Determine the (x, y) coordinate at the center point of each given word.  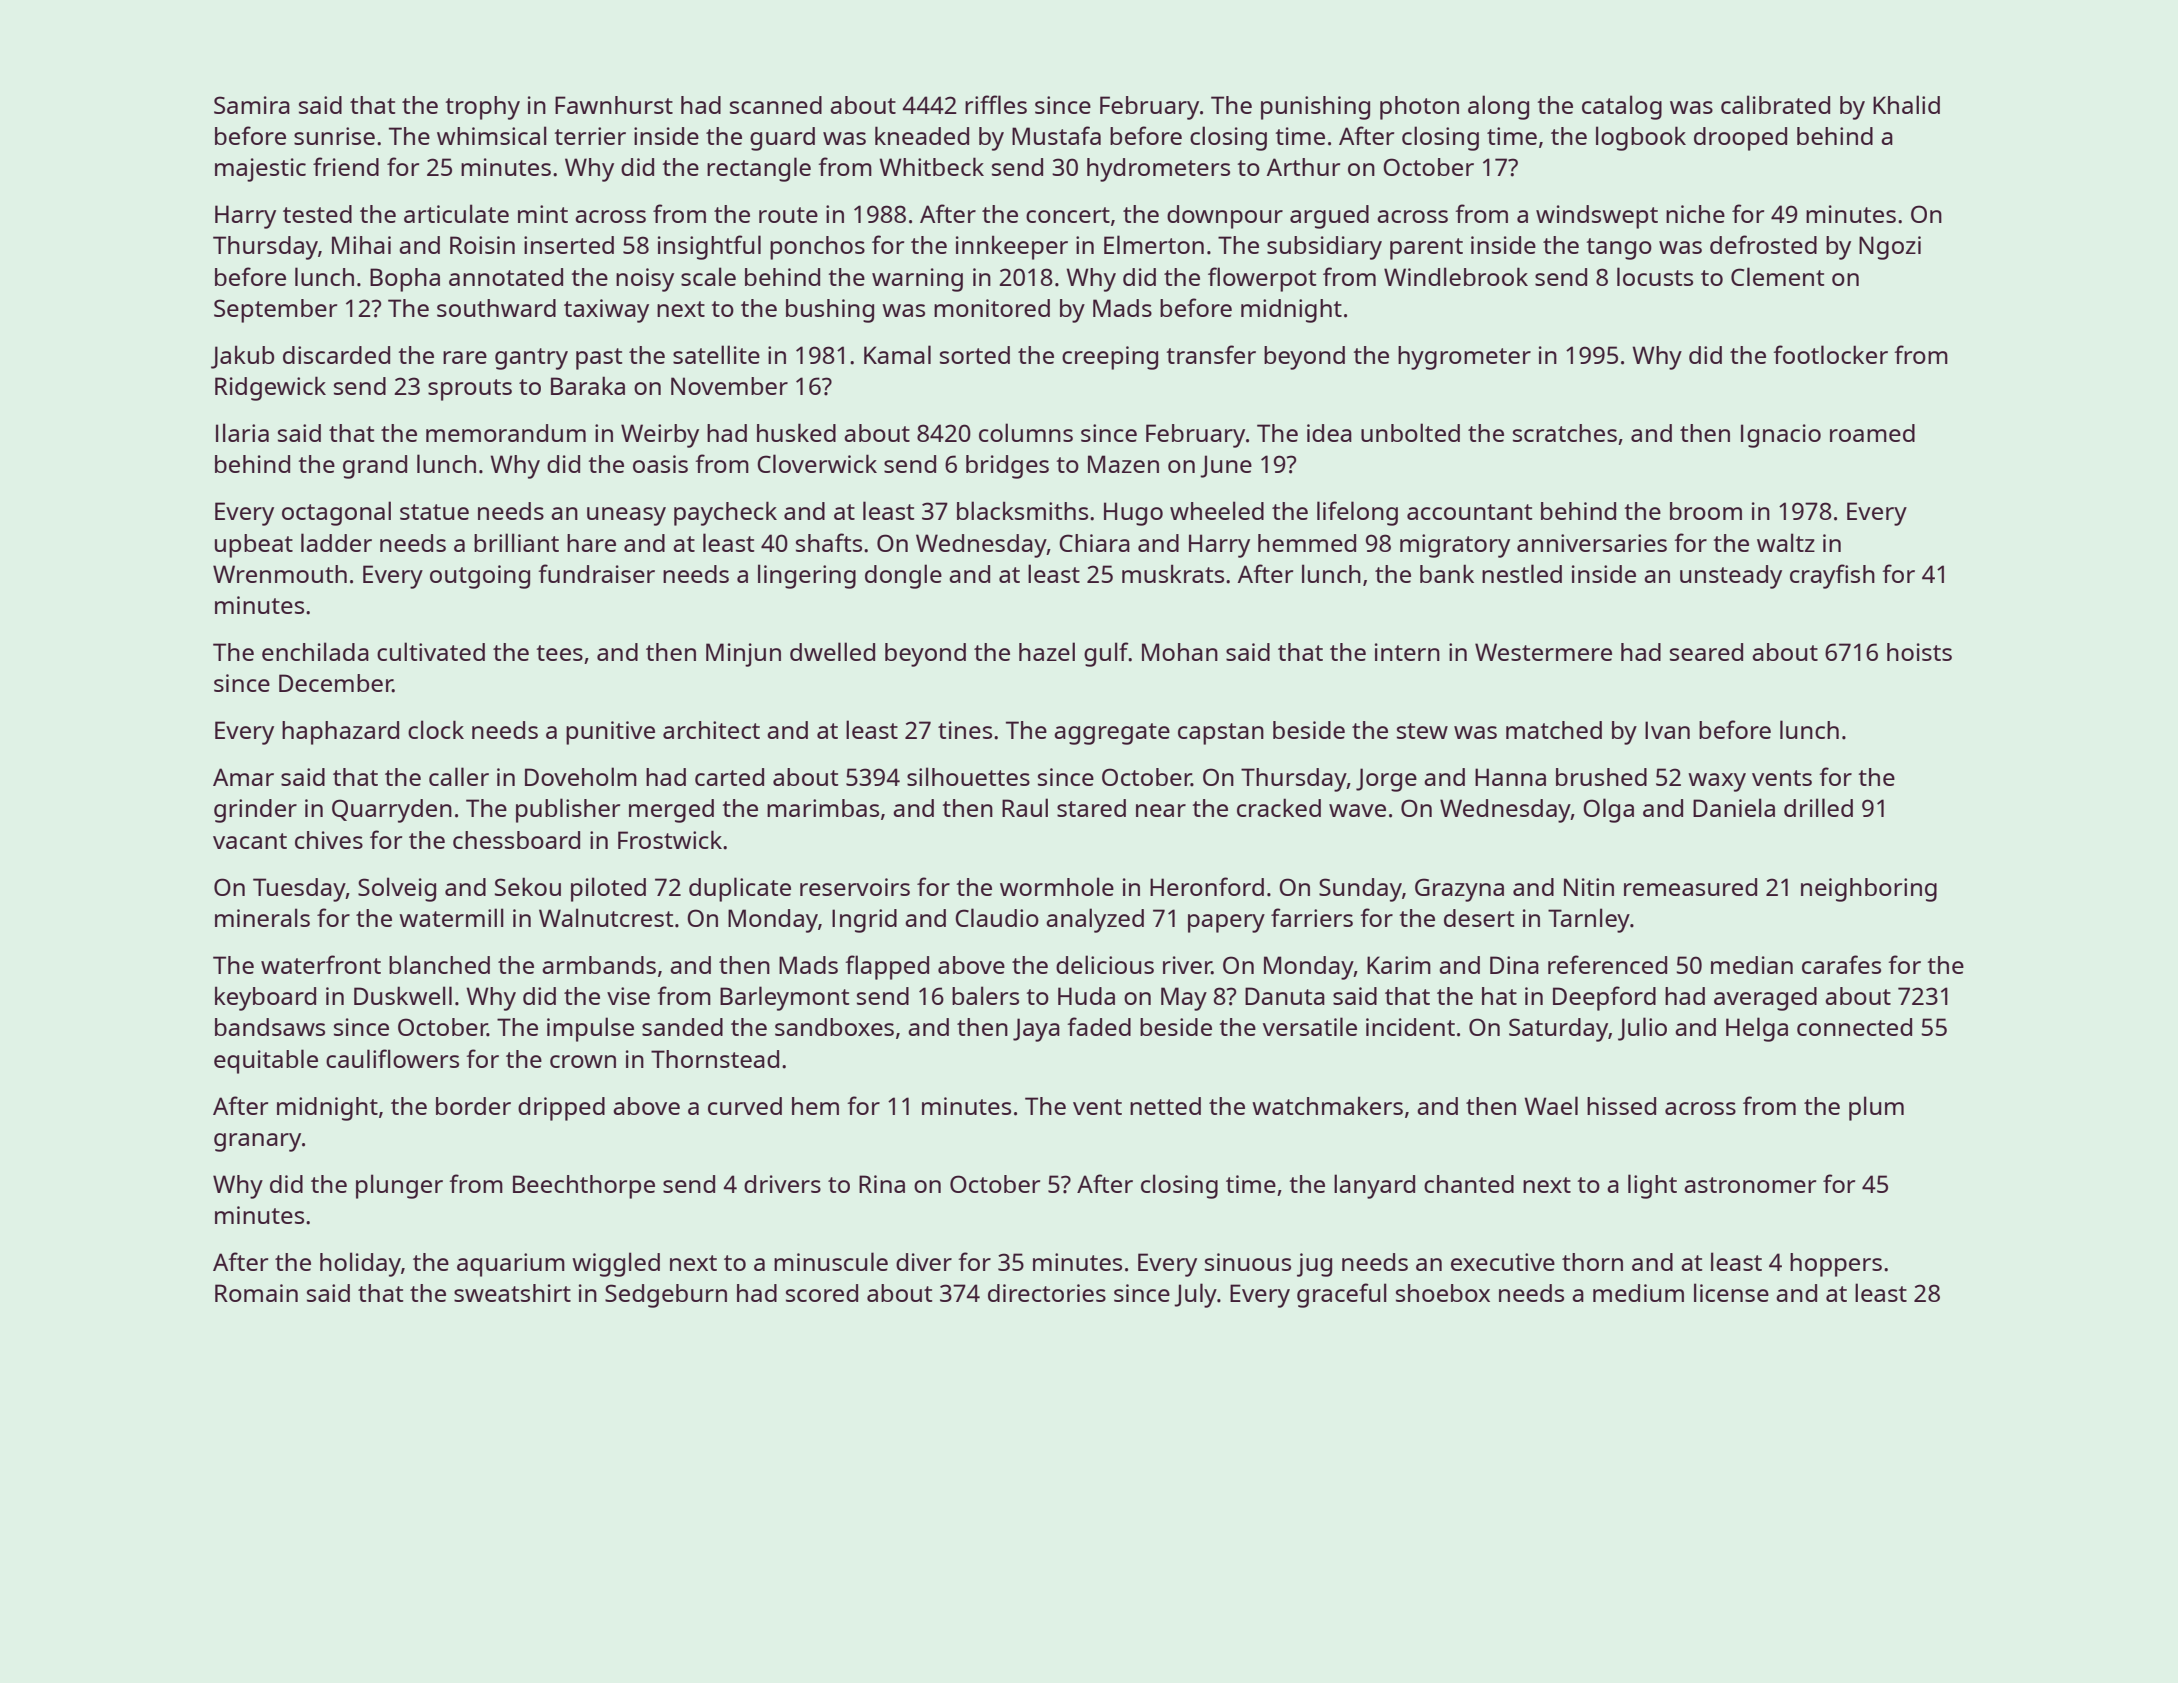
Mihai (361, 245)
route (788, 215)
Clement (1777, 276)
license (1731, 1292)
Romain (256, 1293)
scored (822, 1293)
